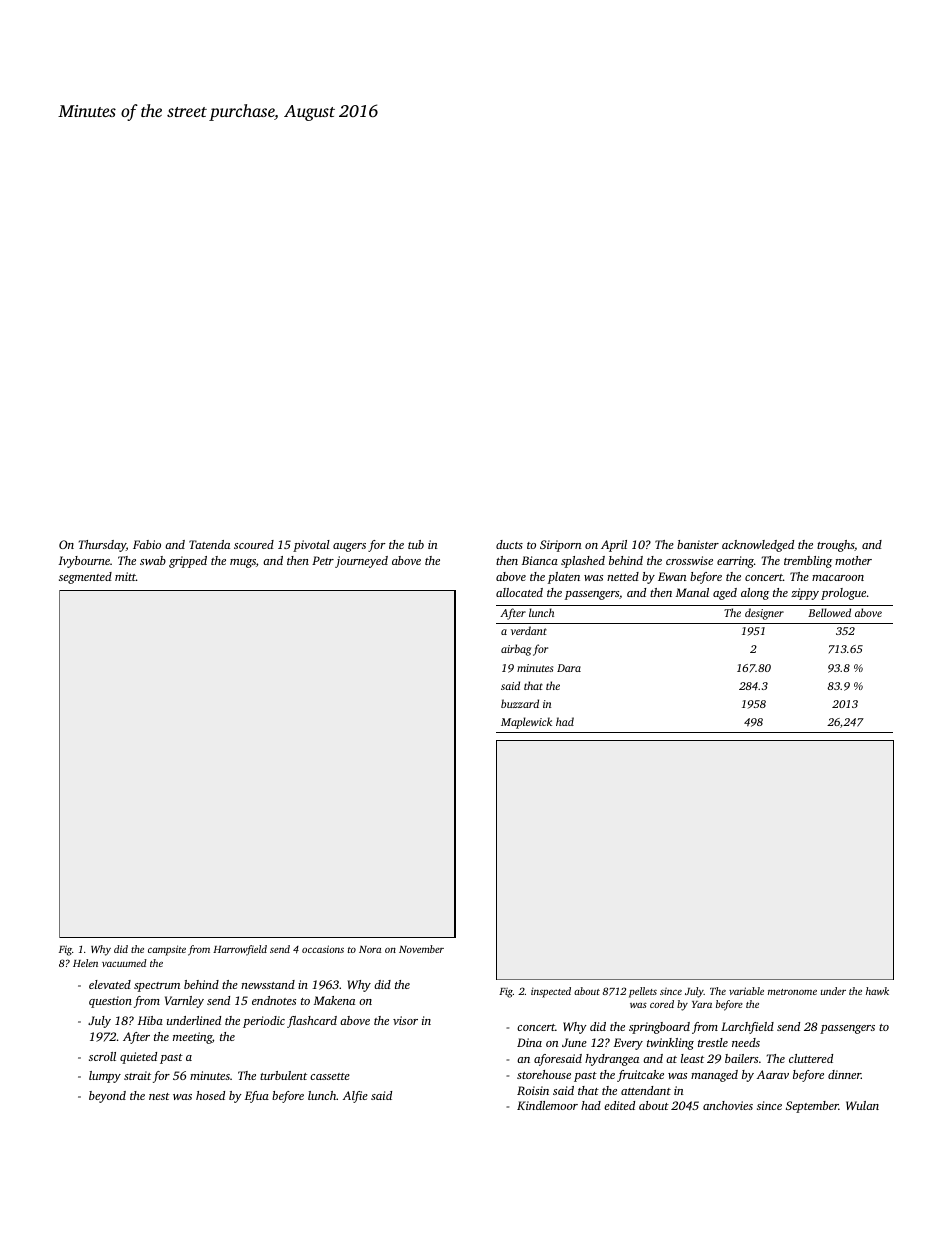 This page has width=952, height=1233. I want to click on campsite, so click(167, 950).
